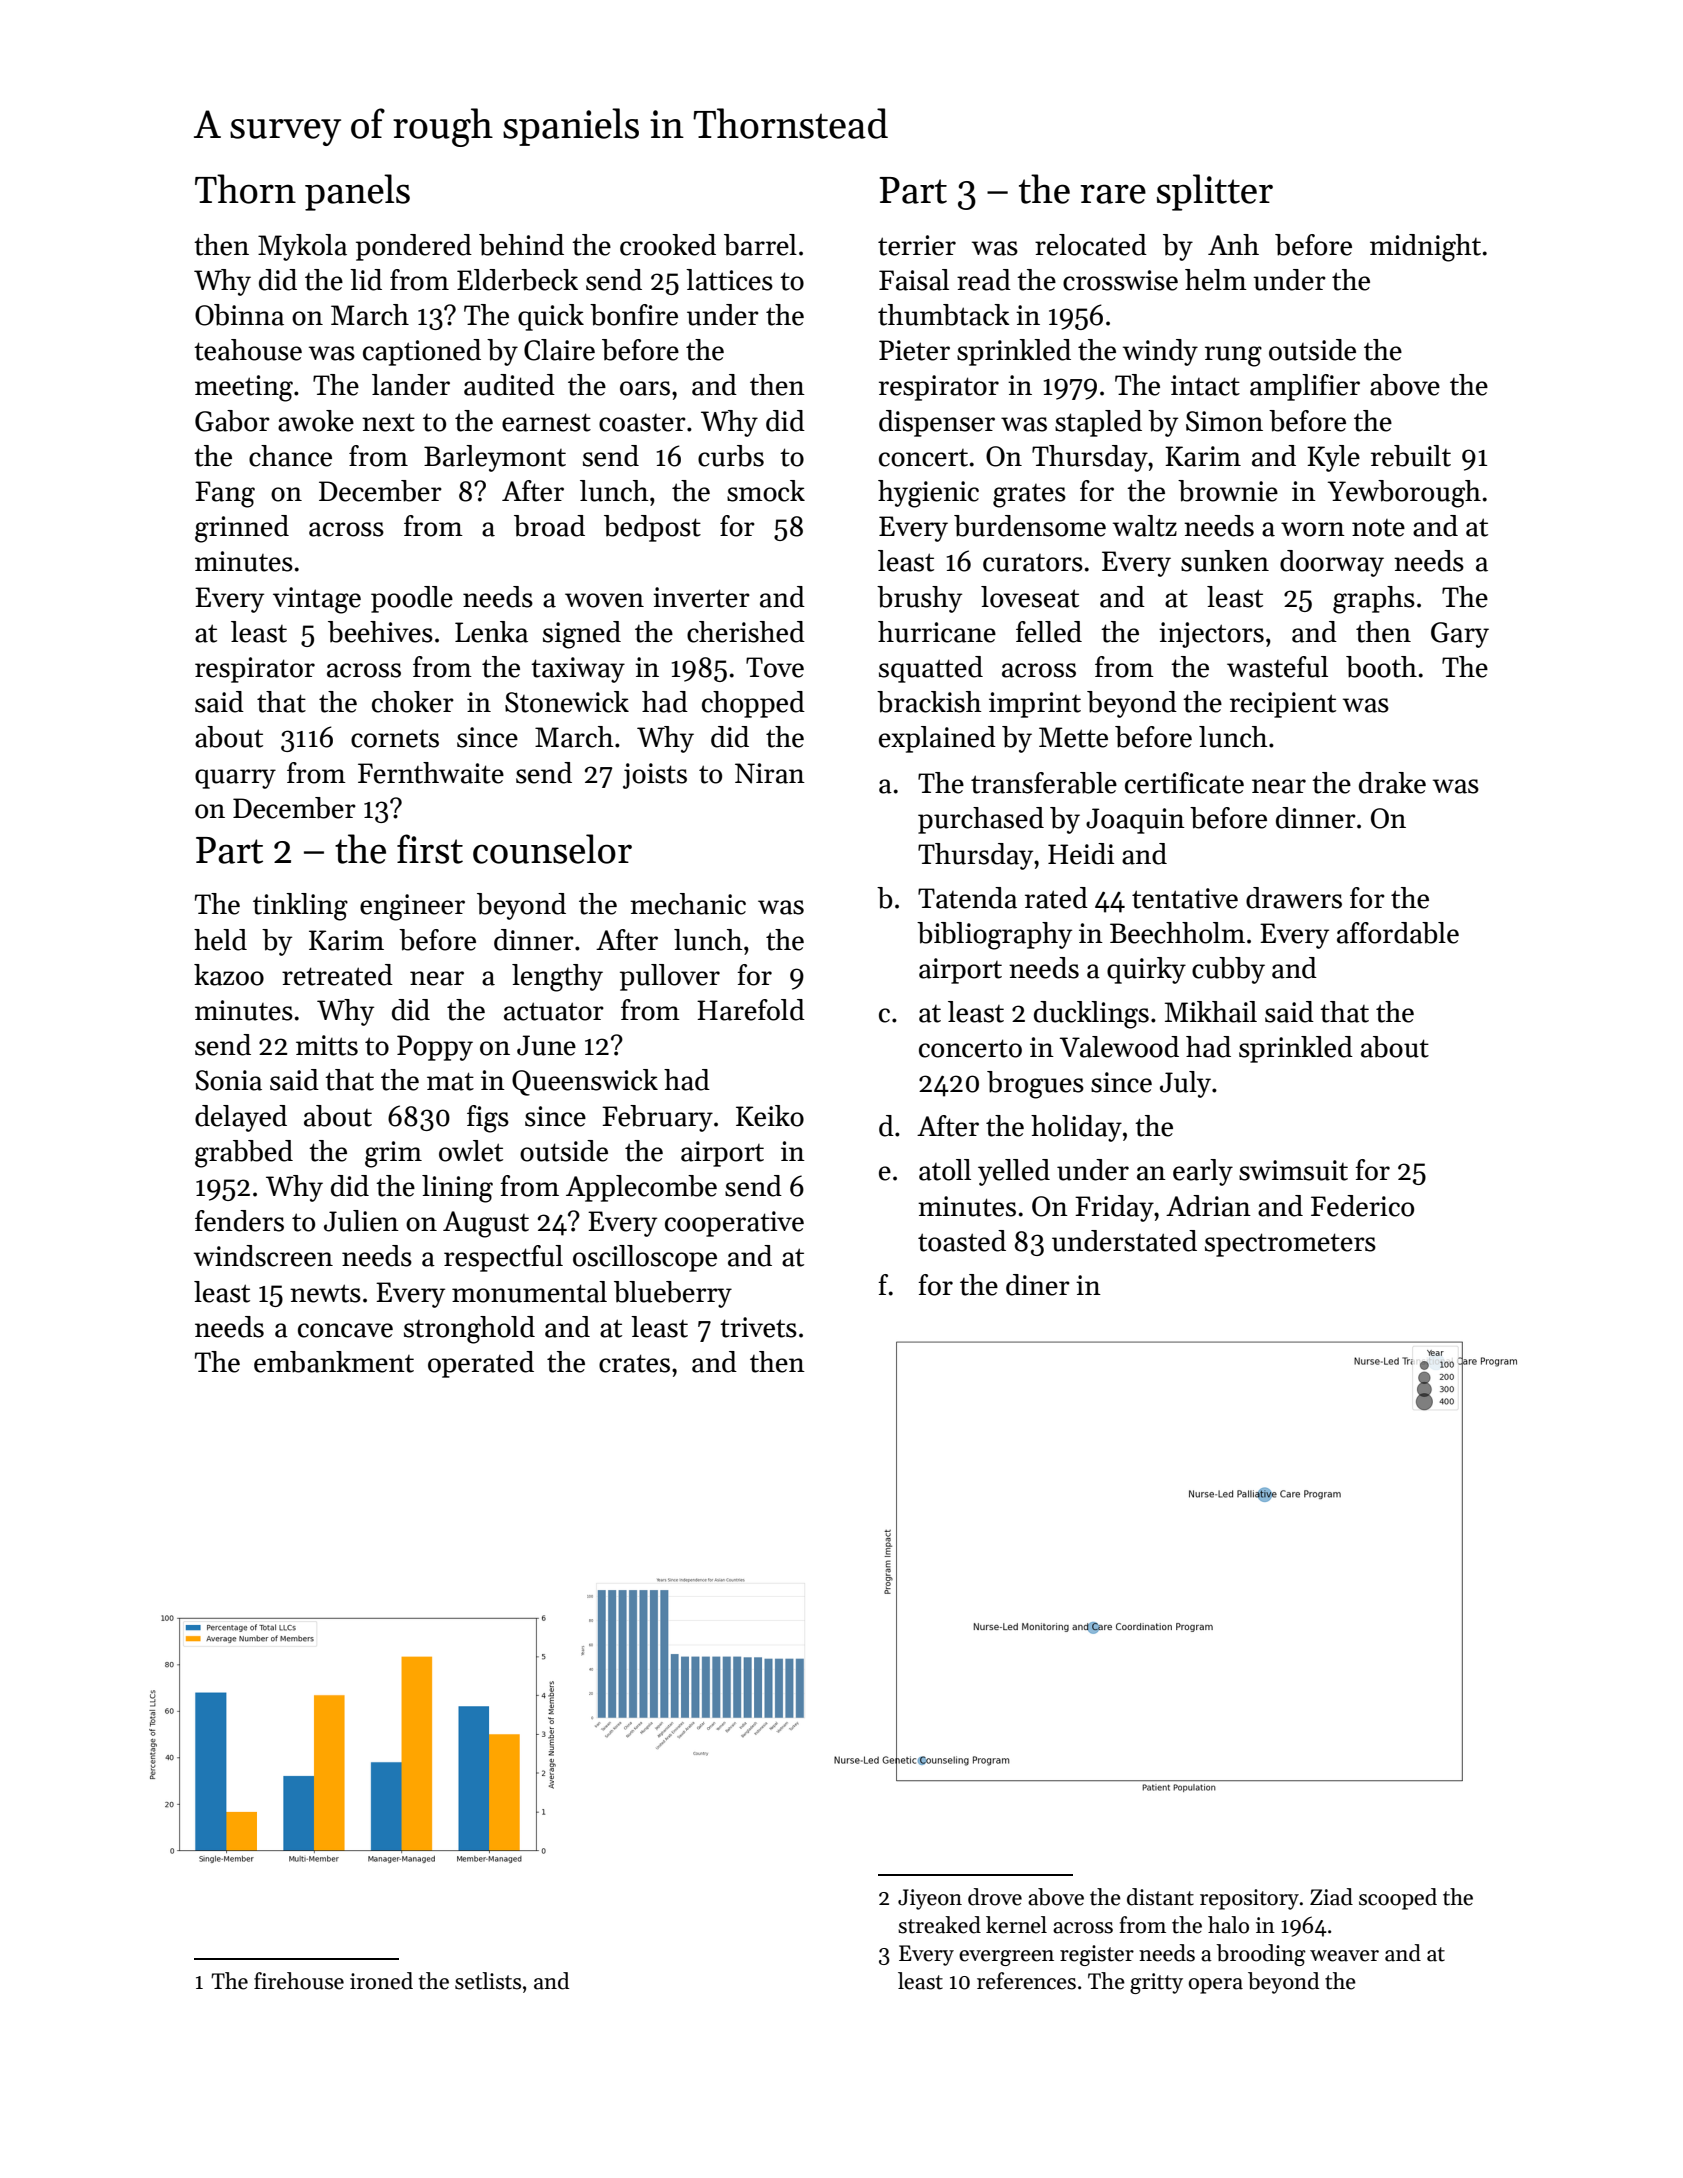 This document has width=1683, height=2178. Describe the element at coordinates (1398, 1899) in the document. I see `scooped` at that location.
